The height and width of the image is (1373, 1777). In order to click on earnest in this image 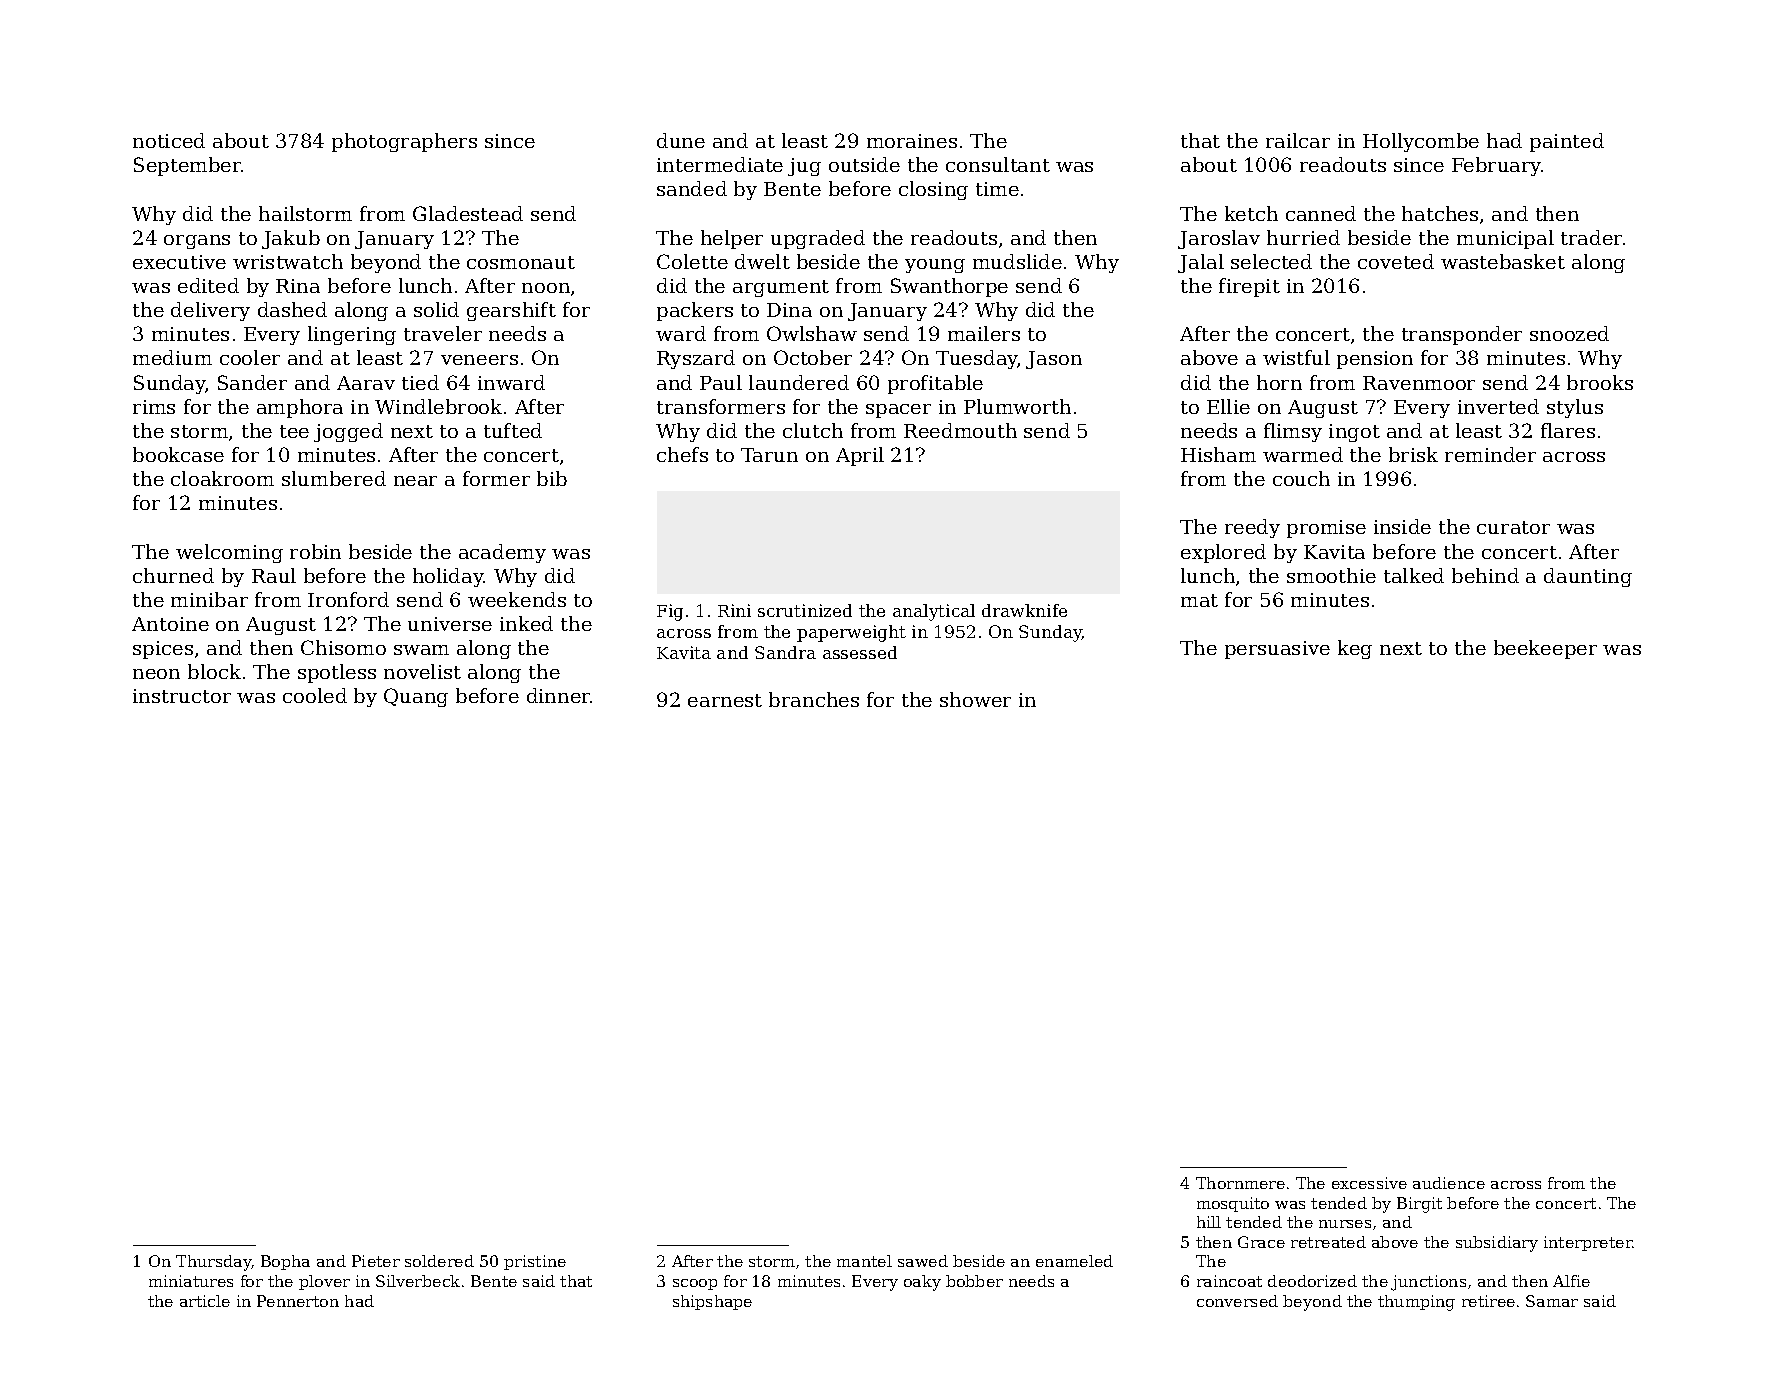, I will do `click(725, 700)`.
